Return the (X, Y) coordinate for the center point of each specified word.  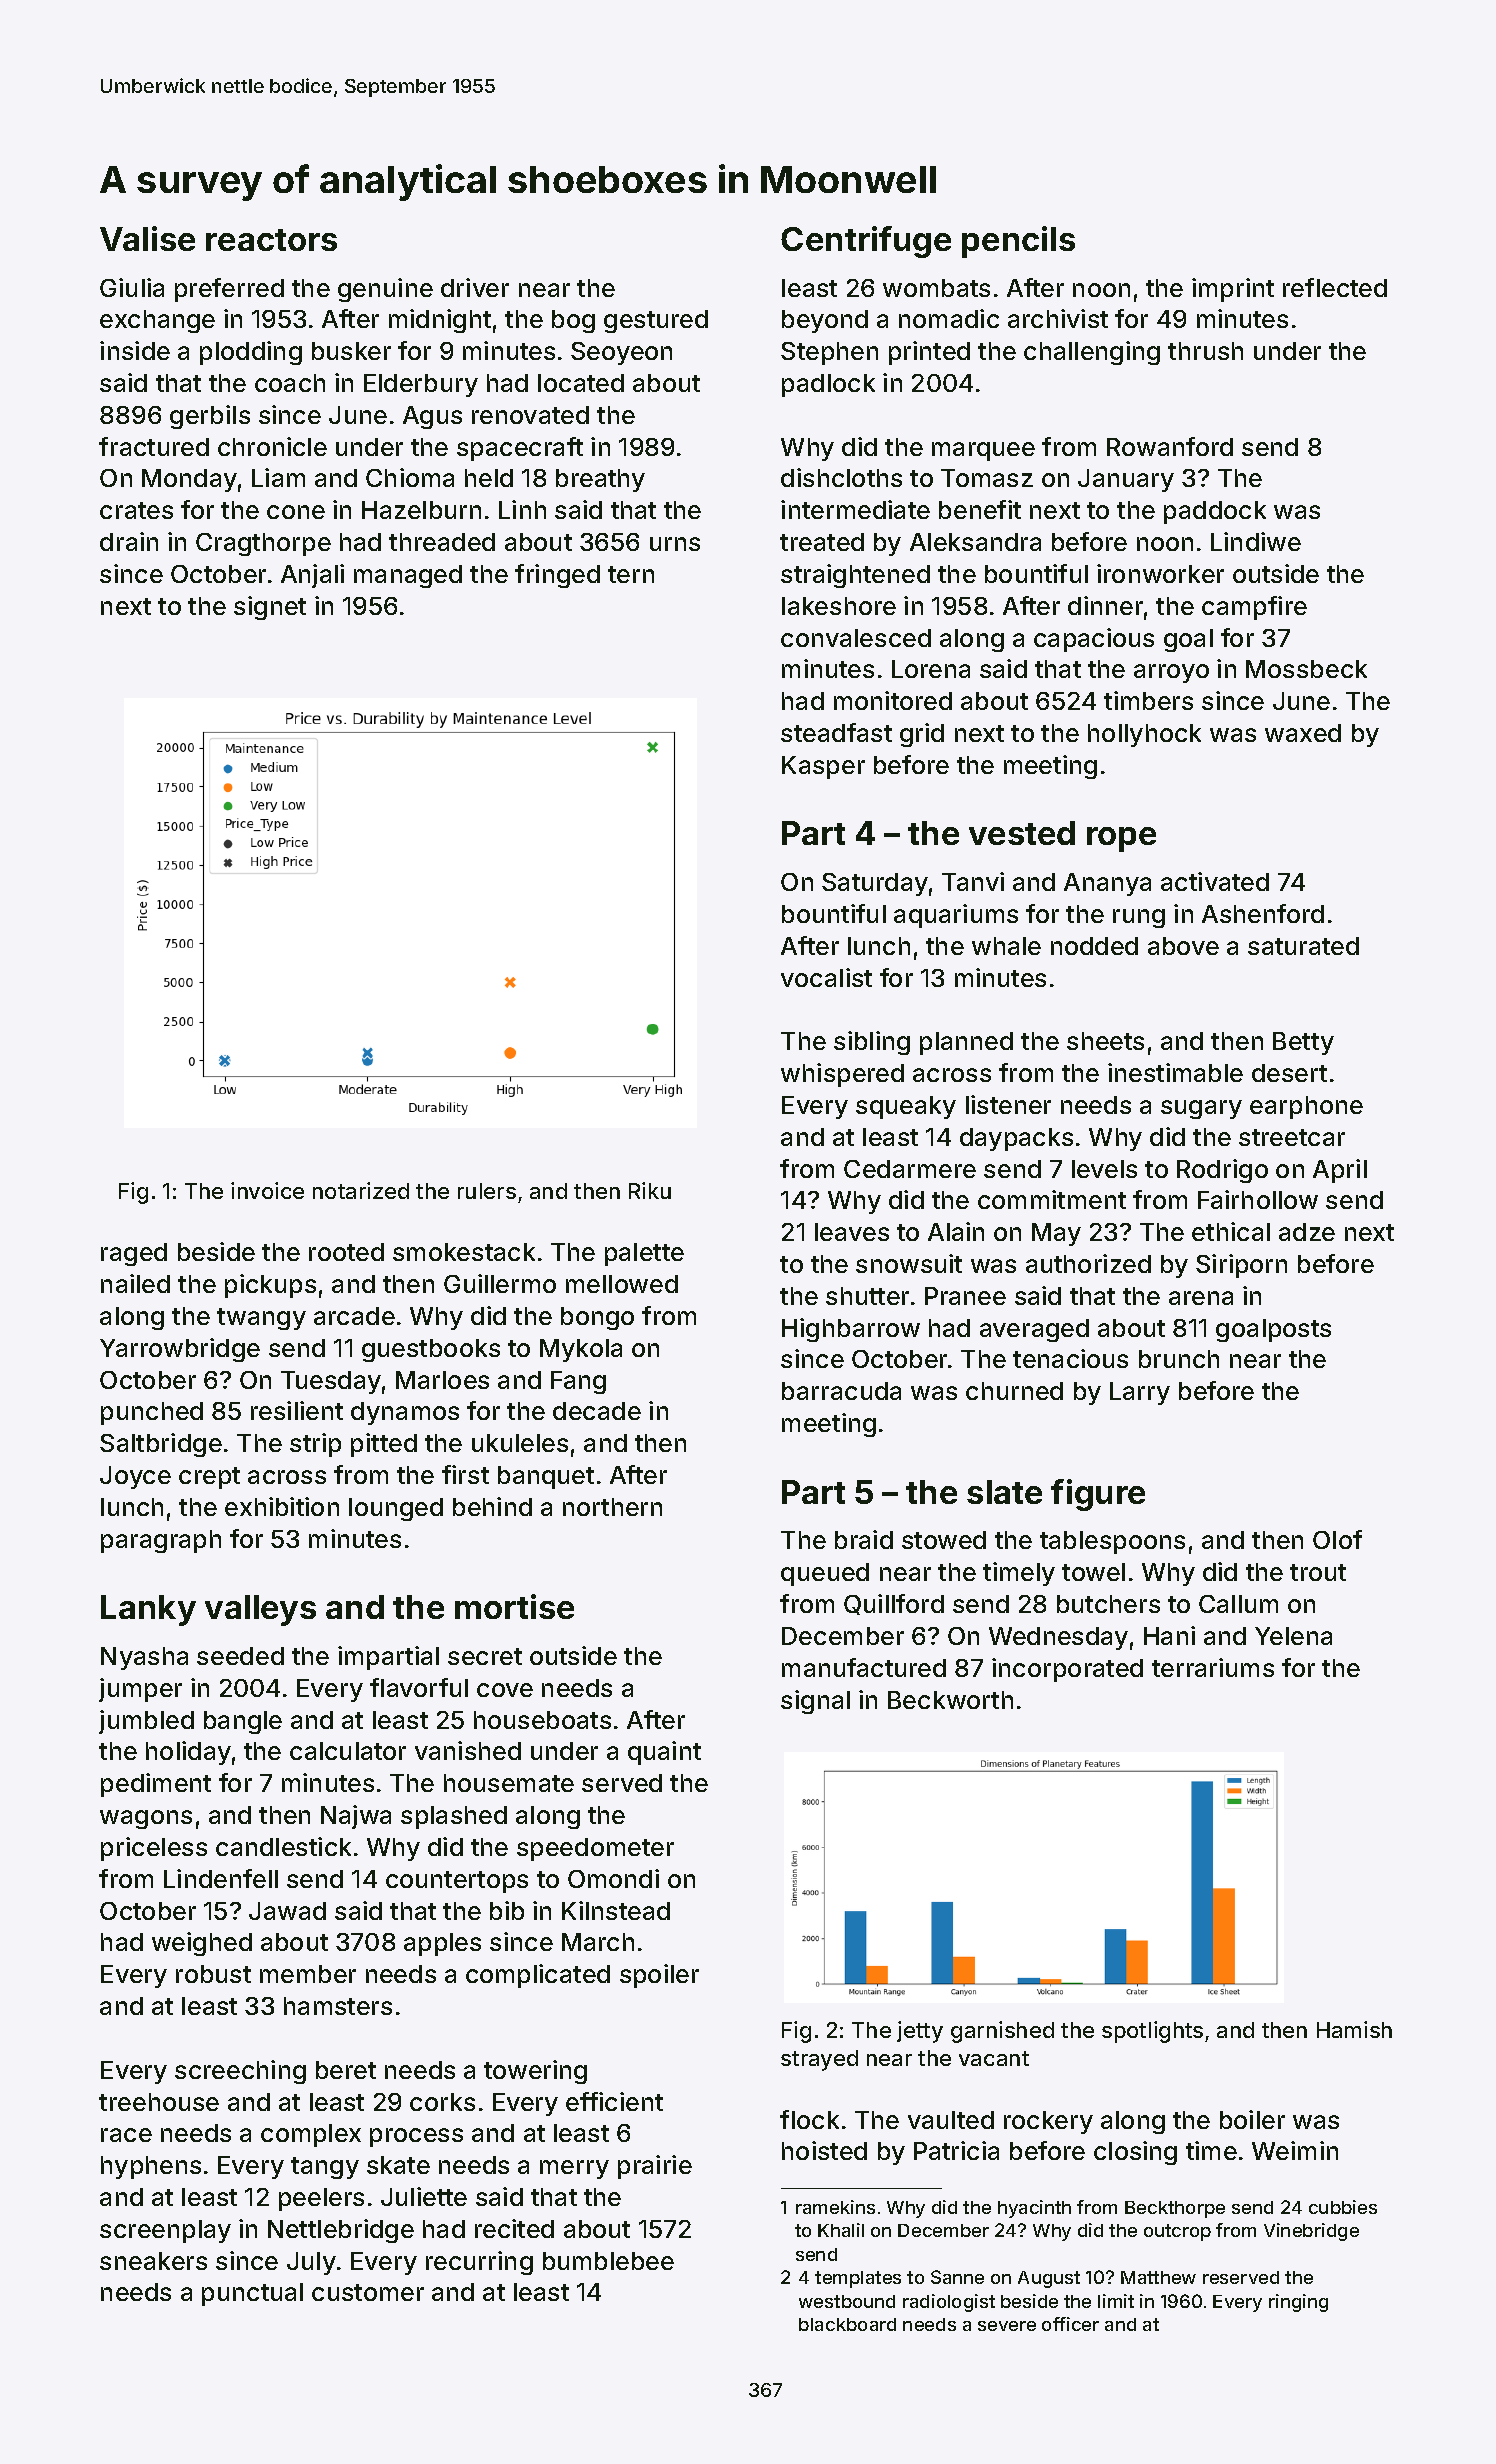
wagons (146, 1819)
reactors (271, 240)
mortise (514, 1606)
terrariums (1213, 1667)
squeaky (906, 1107)
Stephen (829, 353)
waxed (1303, 733)
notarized (361, 1190)
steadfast (836, 732)
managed (408, 576)
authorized (1088, 1263)
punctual (252, 2294)
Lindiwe (1256, 541)
